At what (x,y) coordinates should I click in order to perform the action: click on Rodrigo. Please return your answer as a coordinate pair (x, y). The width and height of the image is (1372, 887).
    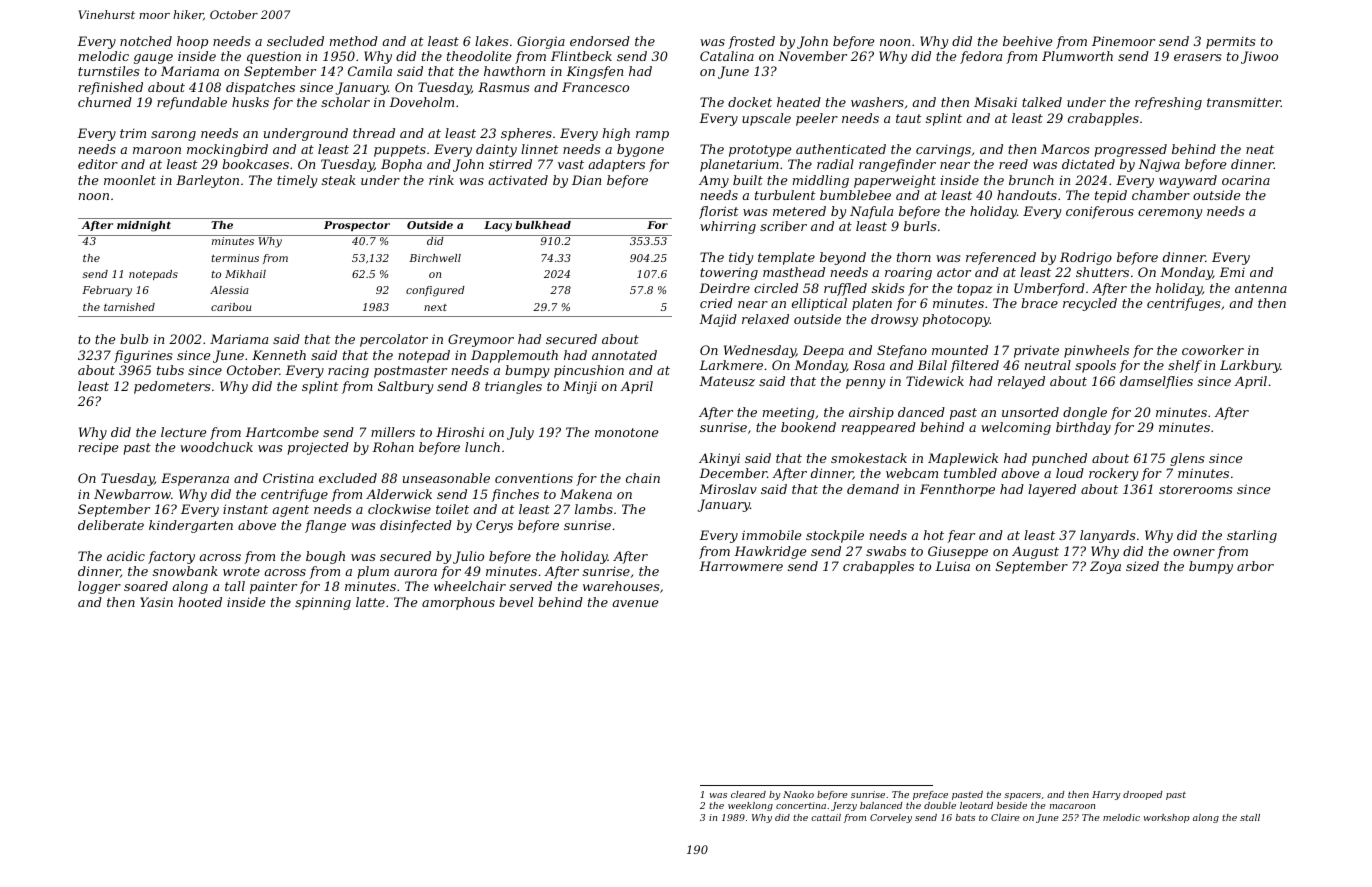
    Looking at the image, I should click on (1086, 258).
